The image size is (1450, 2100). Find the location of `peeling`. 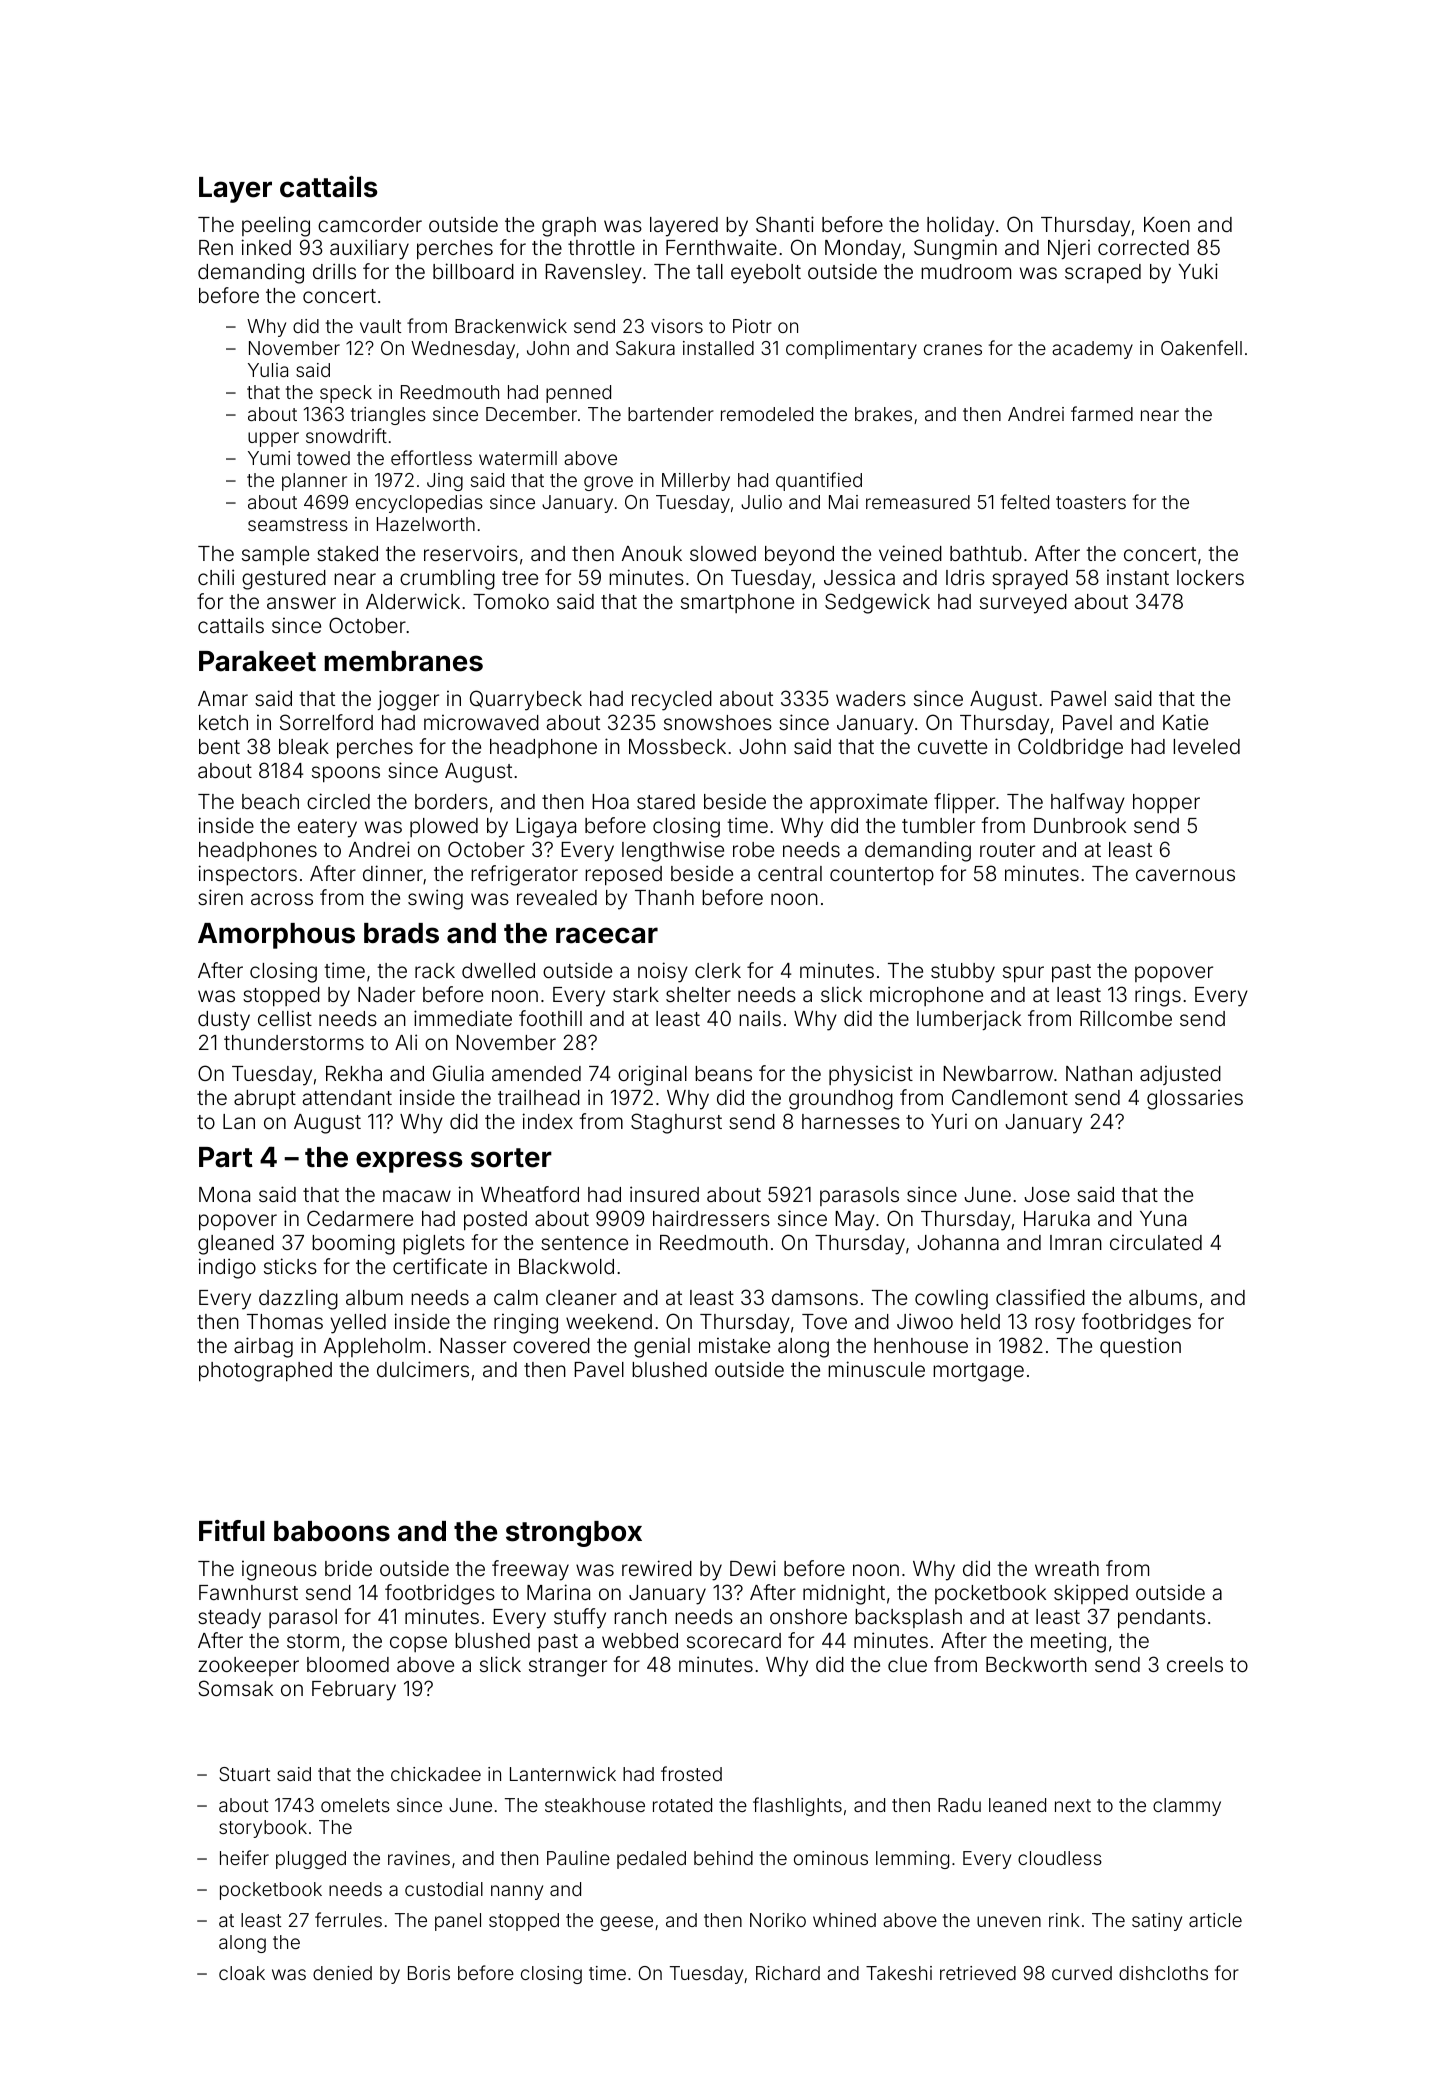

peeling is located at coordinates (276, 226).
